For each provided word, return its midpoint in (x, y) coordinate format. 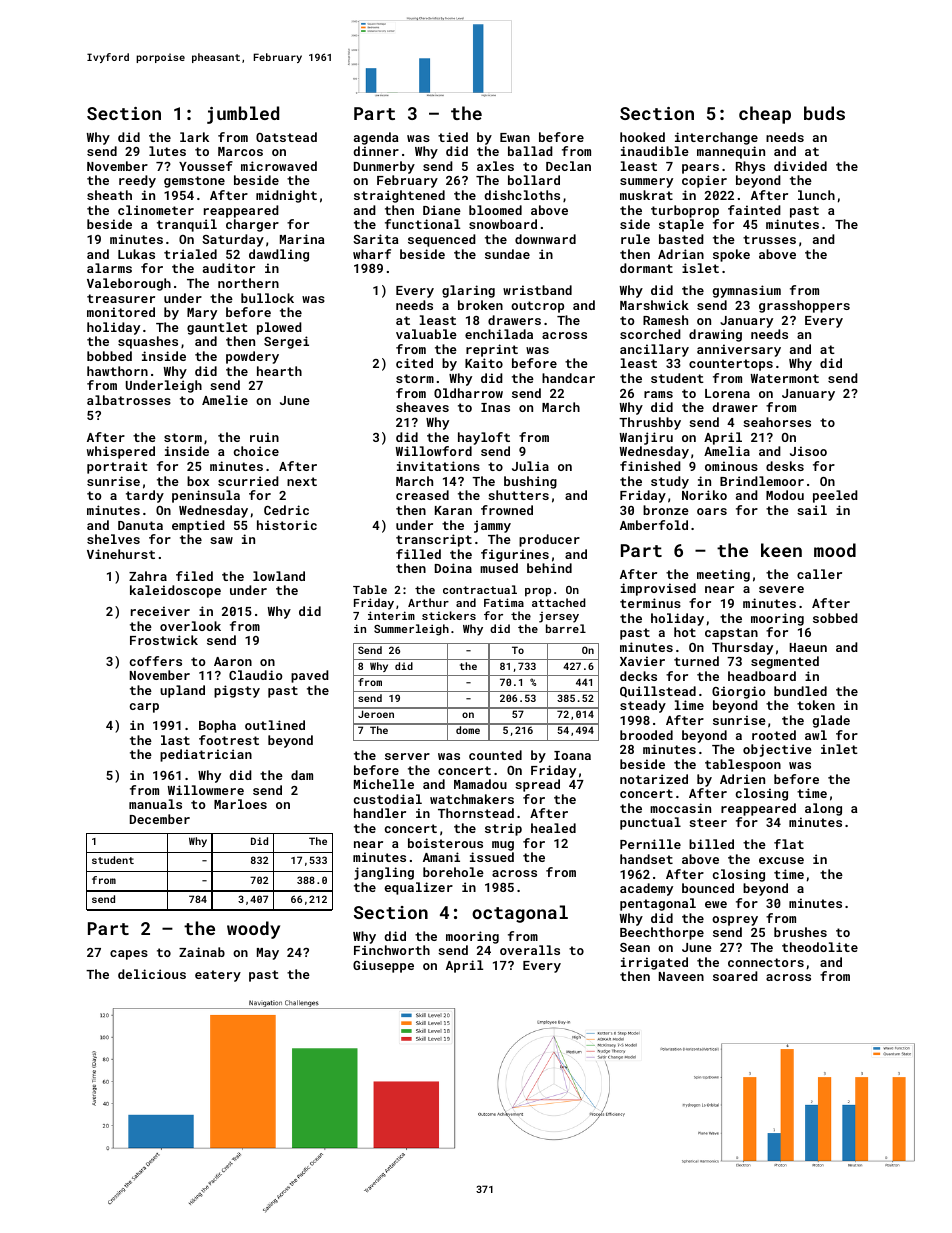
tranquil (187, 225)
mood (835, 550)
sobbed (835, 618)
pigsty (237, 691)
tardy (145, 496)
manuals (155, 804)
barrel (566, 628)
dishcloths (522, 195)
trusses (769, 239)
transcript (434, 540)
